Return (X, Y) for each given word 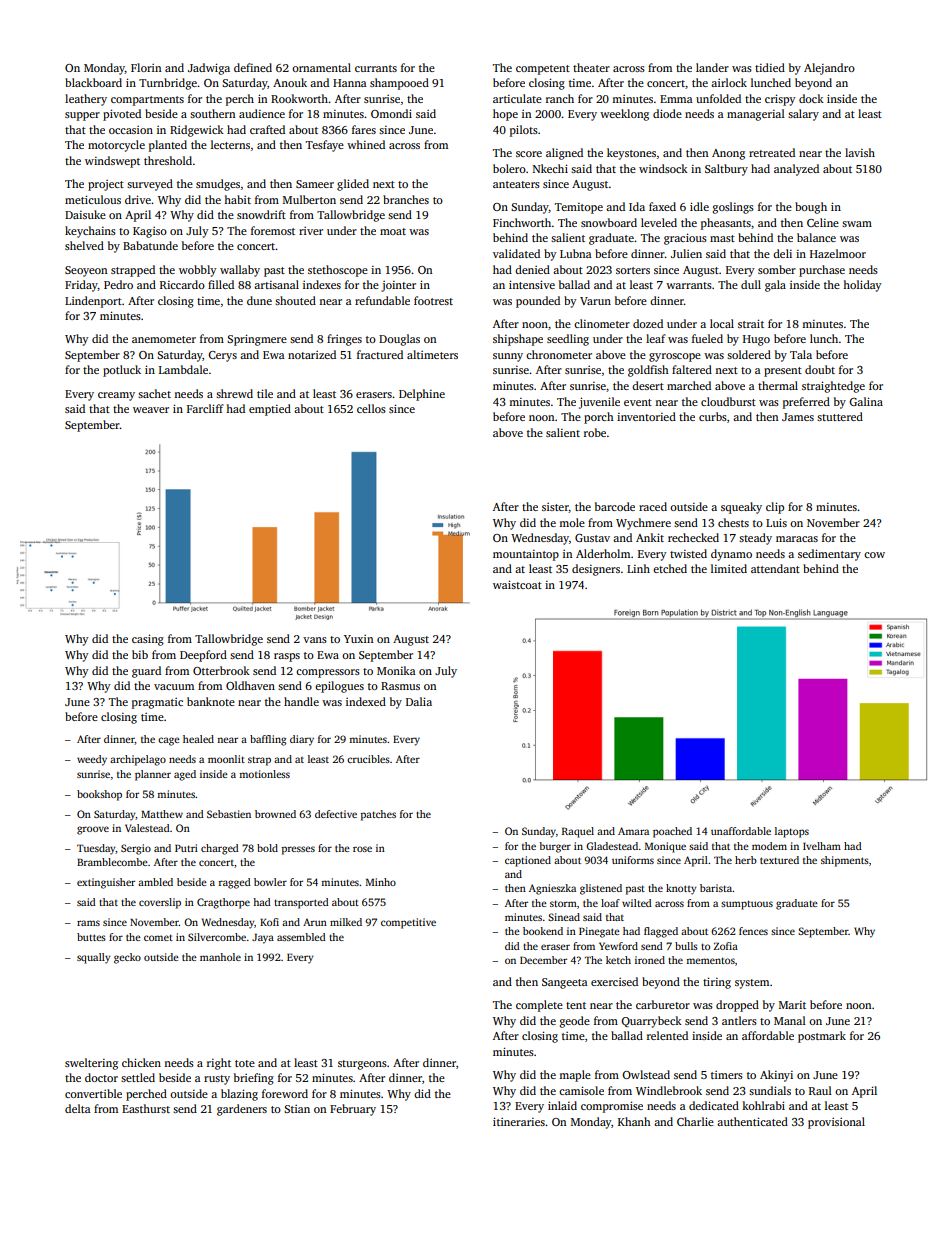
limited (729, 568)
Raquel (578, 832)
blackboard (93, 82)
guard (146, 672)
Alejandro (829, 69)
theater (591, 67)
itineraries (519, 1121)
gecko (127, 958)
